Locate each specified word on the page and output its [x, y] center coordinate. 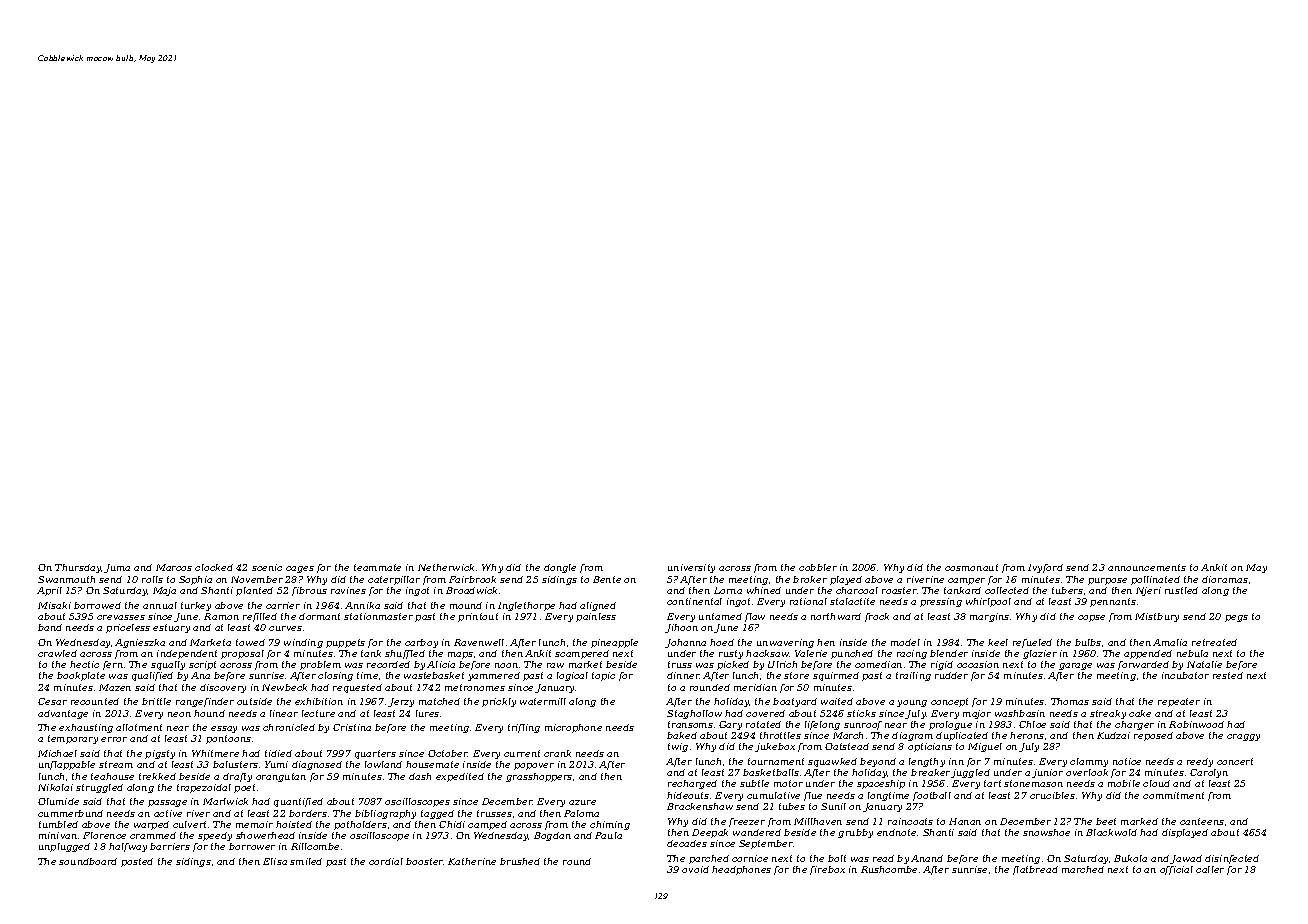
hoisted [294, 824]
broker [810, 579]
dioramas [1225, 579]
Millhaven [818, 821]
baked [682, 735]
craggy [1243, 737]
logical [572, 676]
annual [160, 605]
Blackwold [1111, 832]
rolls [152, 579]
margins [989, 617]
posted [137, 862]
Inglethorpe [526, 606]
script [202, 665]
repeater [1179, 702]
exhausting [86, 728]
